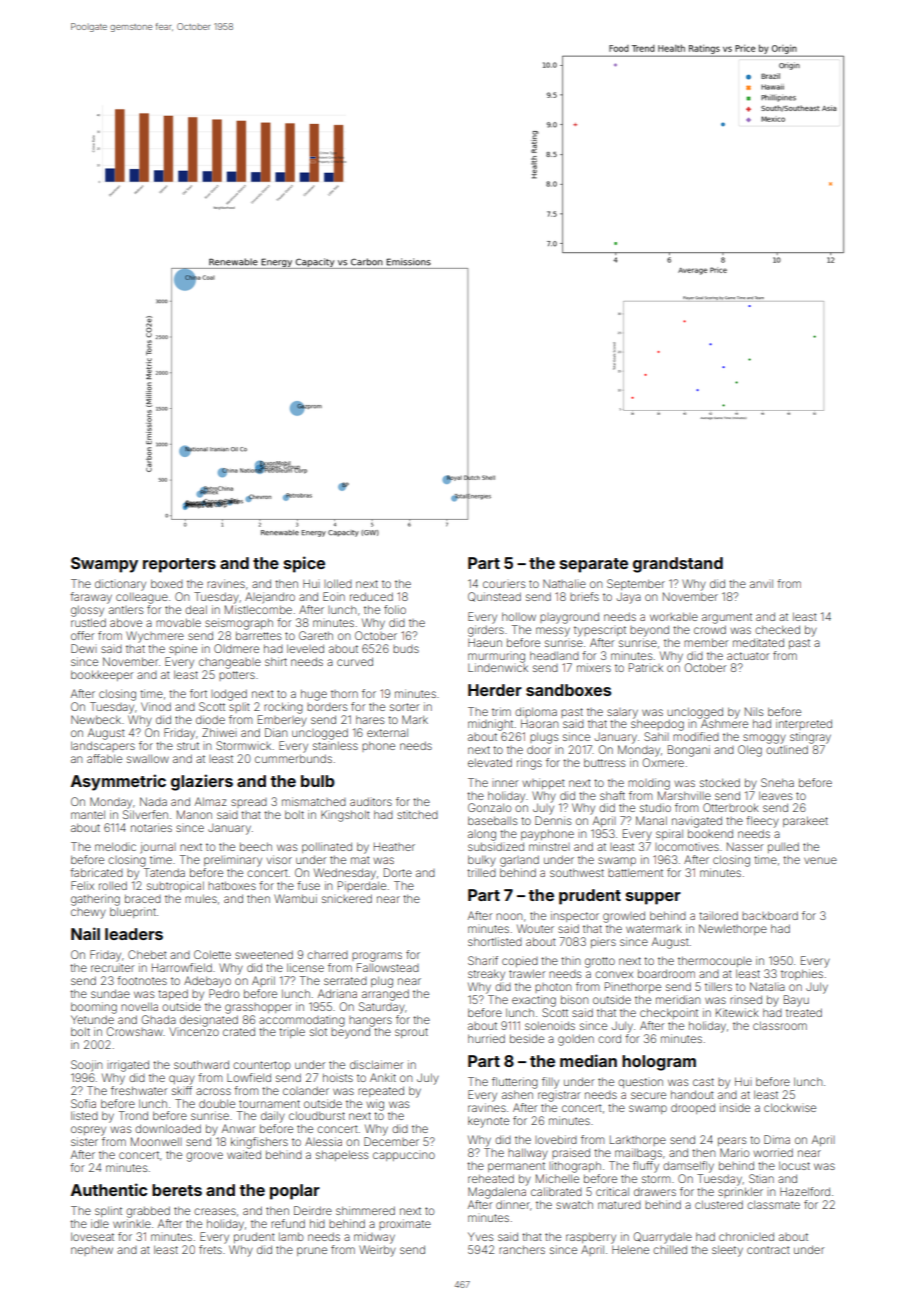 The height and width of the screenshot is (1316, 908). Describe the element at coordinates (494, 597) in the screenshot. I see `Quinstead` at that location.
